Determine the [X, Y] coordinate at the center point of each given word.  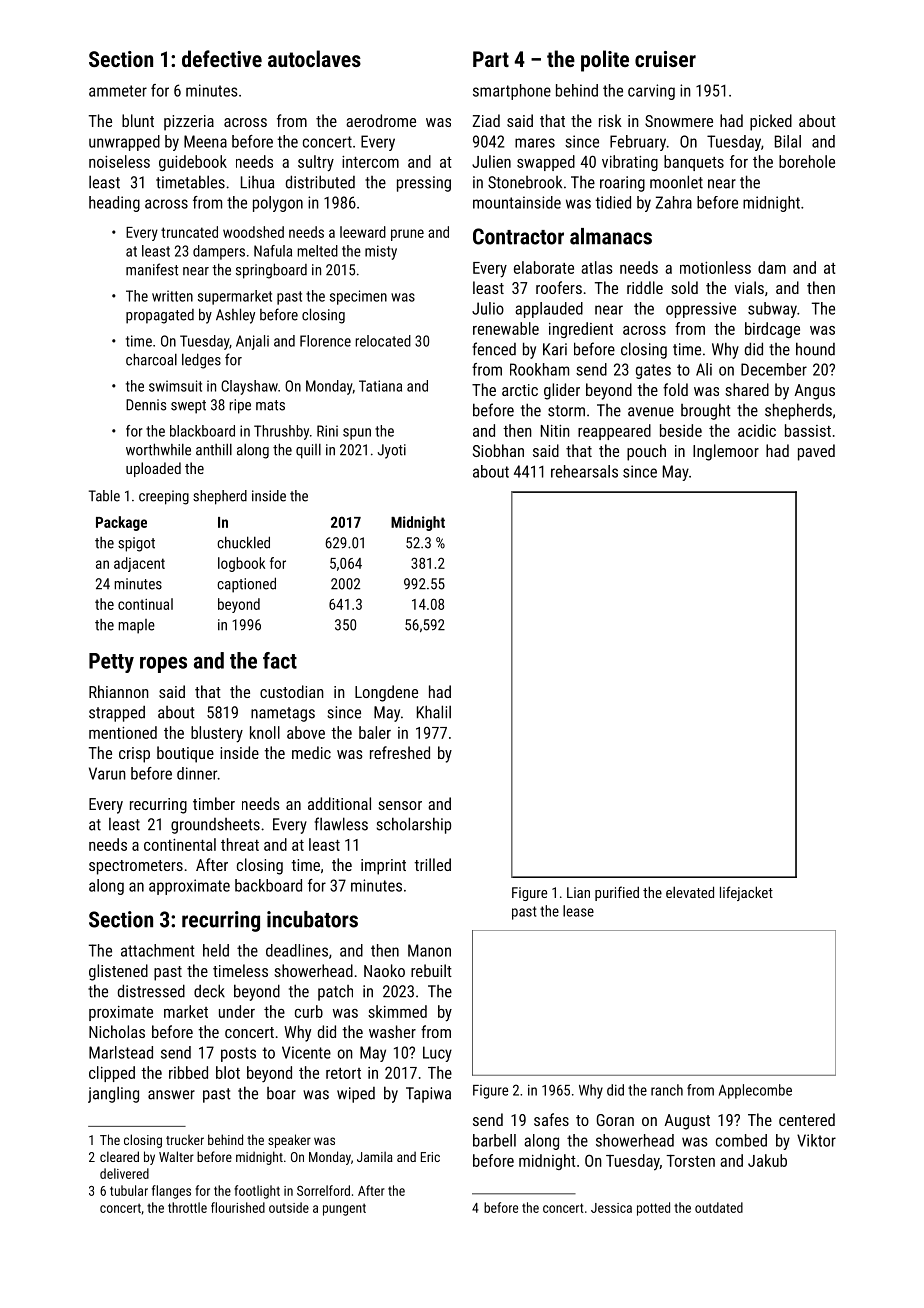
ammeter [118, 91]
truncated [189, 232]
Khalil [434, 712]
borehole [807, 161]
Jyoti [392, 451]
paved [816, 452]
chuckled [243, 542]
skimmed [397, 1011]
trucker [185, 1140]
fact [280, 660]
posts [238, 1054]
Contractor [518, 236]
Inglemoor [726, 452]
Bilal [788, 141]
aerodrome [381, 120]
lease [578, 911]
